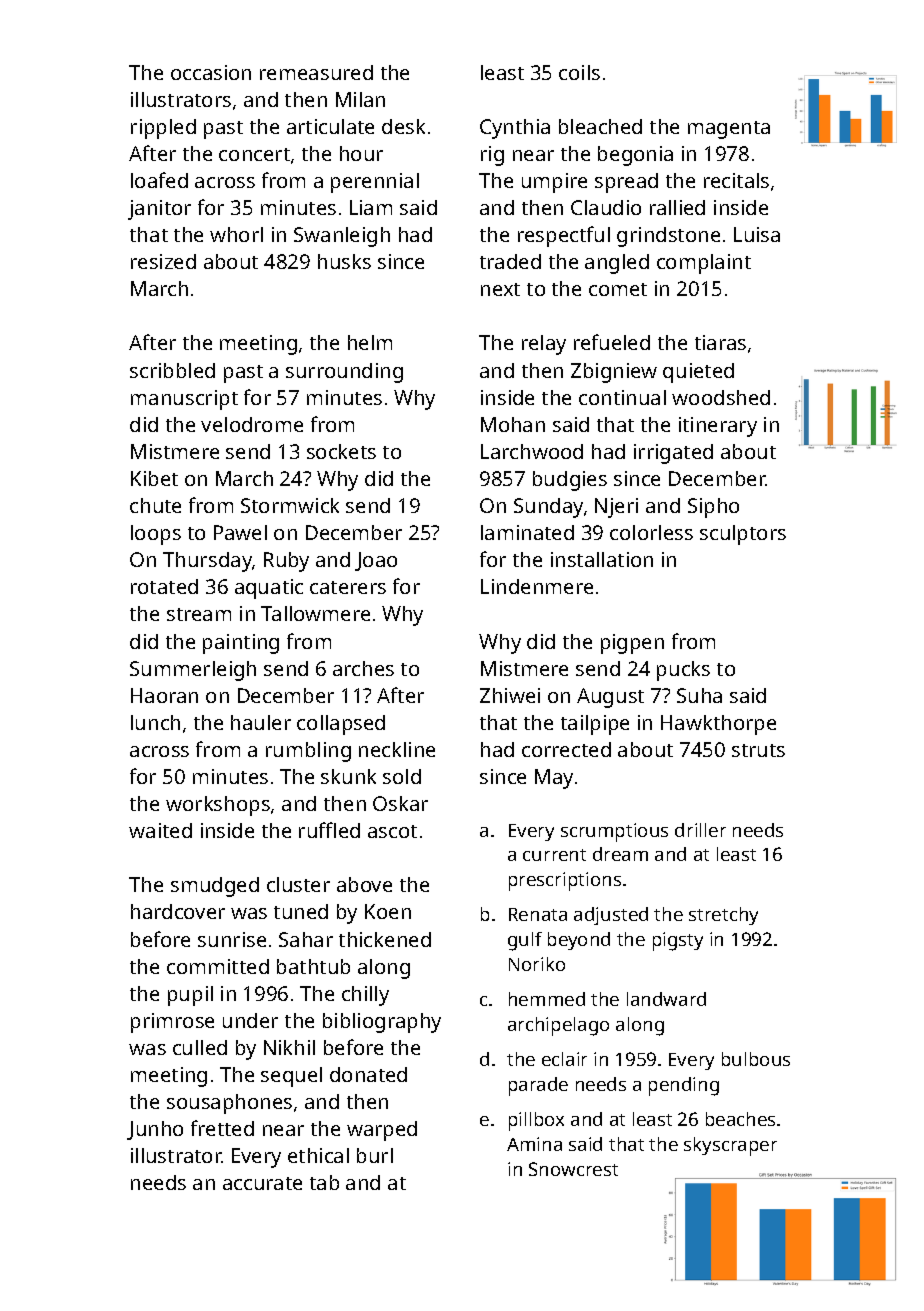  Describe the element at coordinates (155, 1130) in the image. I see `Junho` at that location.
